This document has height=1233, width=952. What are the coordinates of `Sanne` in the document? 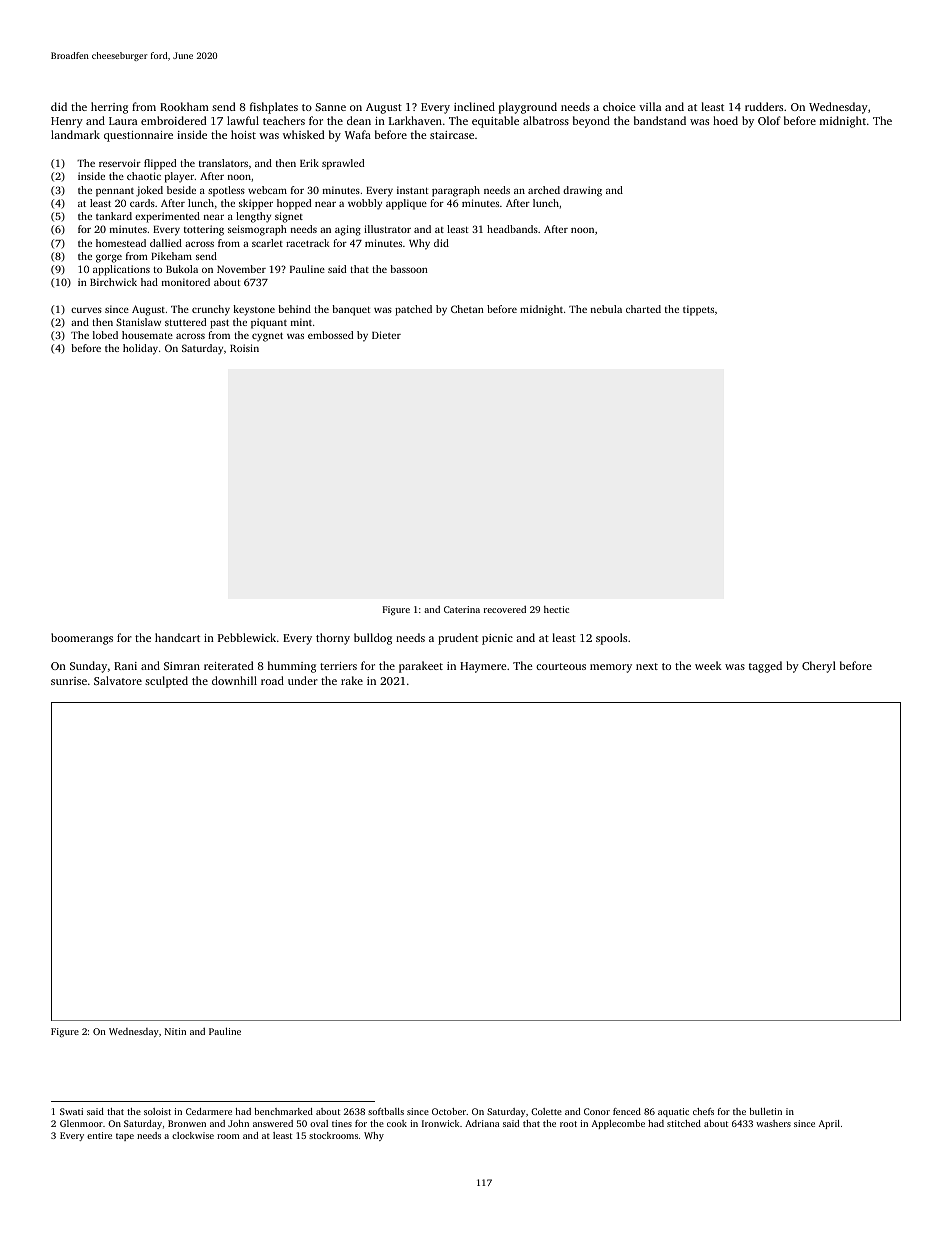 It's located at (330, 107).
